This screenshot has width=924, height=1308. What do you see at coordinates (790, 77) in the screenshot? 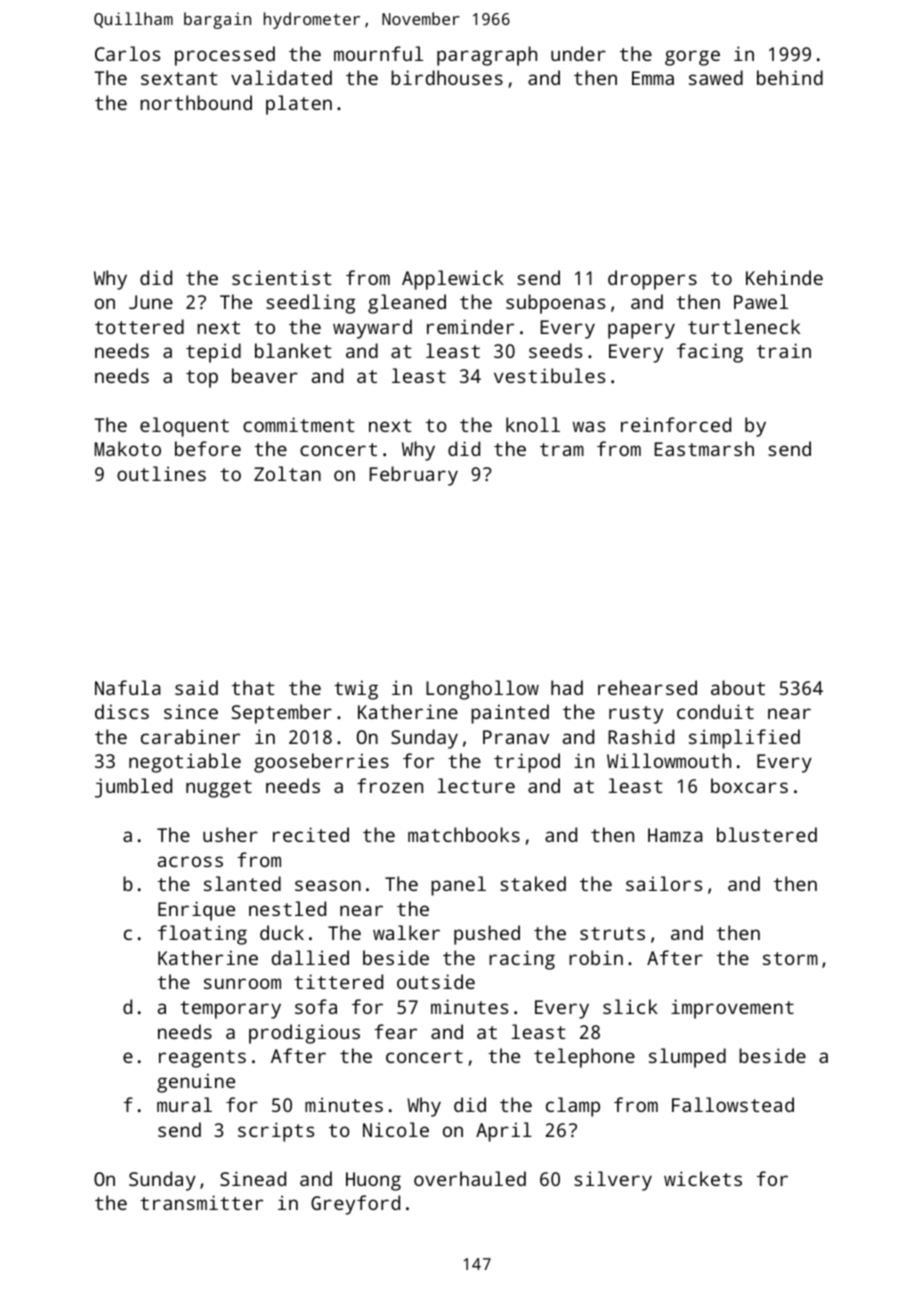
I see `behind` at bounding box center [790, 77].
